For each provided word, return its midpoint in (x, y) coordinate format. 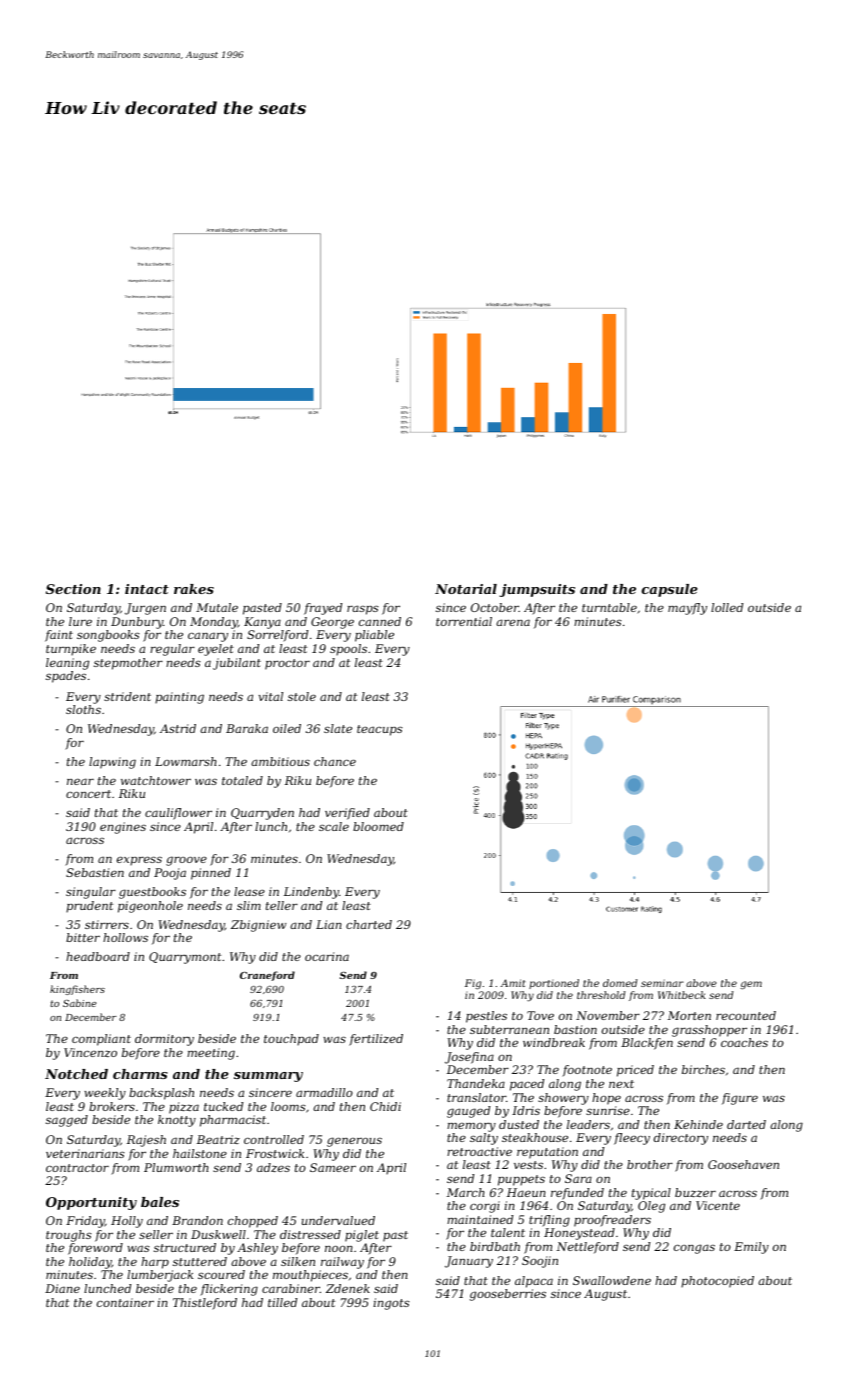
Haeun (526, 1192)
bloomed (378, 826)
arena (513, 622)
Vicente (718, 1205)
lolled (727, 607)
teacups (380, 730)
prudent (89, 907)
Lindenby (311, 893)
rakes (194, 589)
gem (751, 985)
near (80, 781)
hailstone (200, 1153)
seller (156, 1234)
